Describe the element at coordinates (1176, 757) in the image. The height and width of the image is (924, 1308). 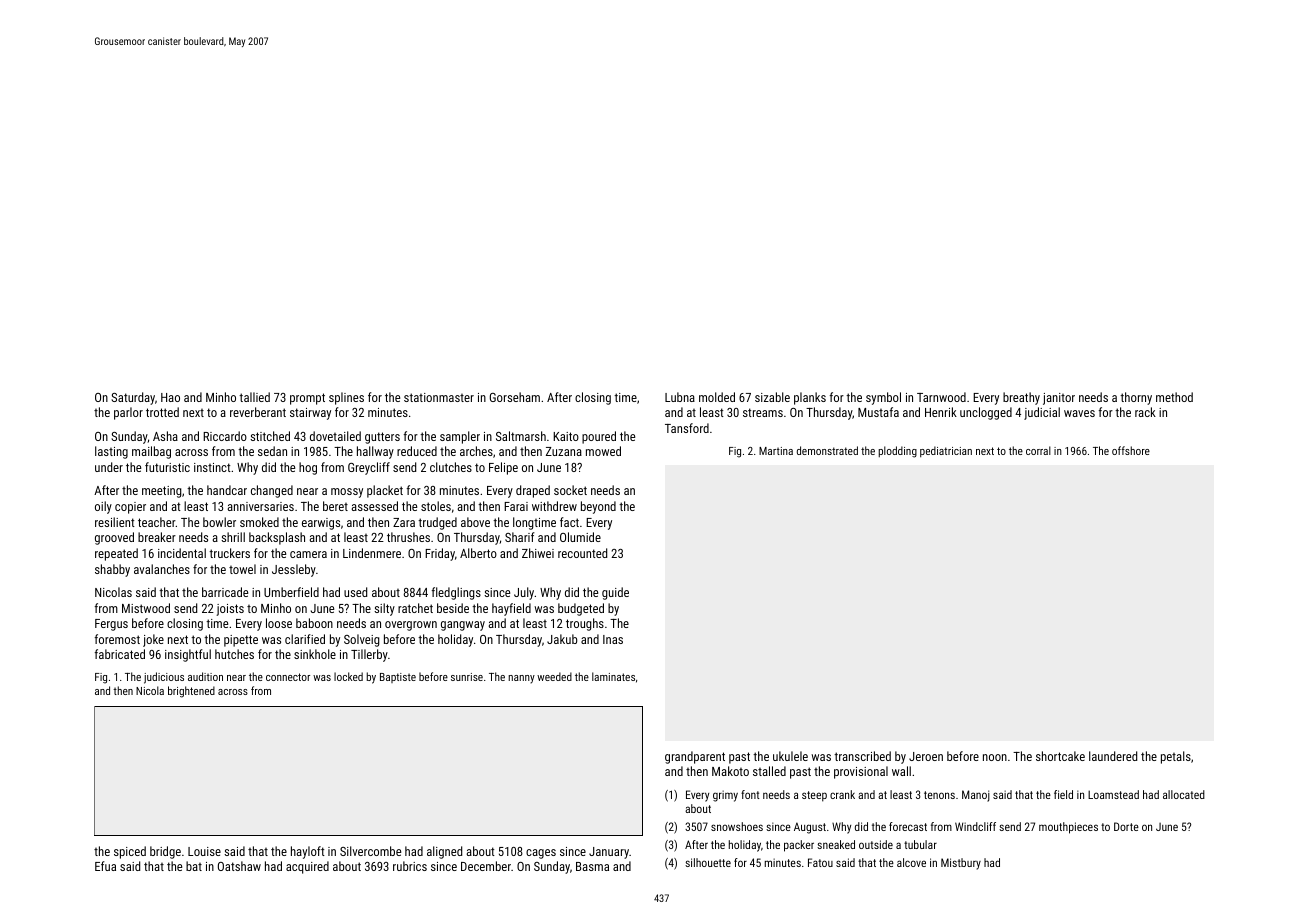
I see `petals` at that location.
